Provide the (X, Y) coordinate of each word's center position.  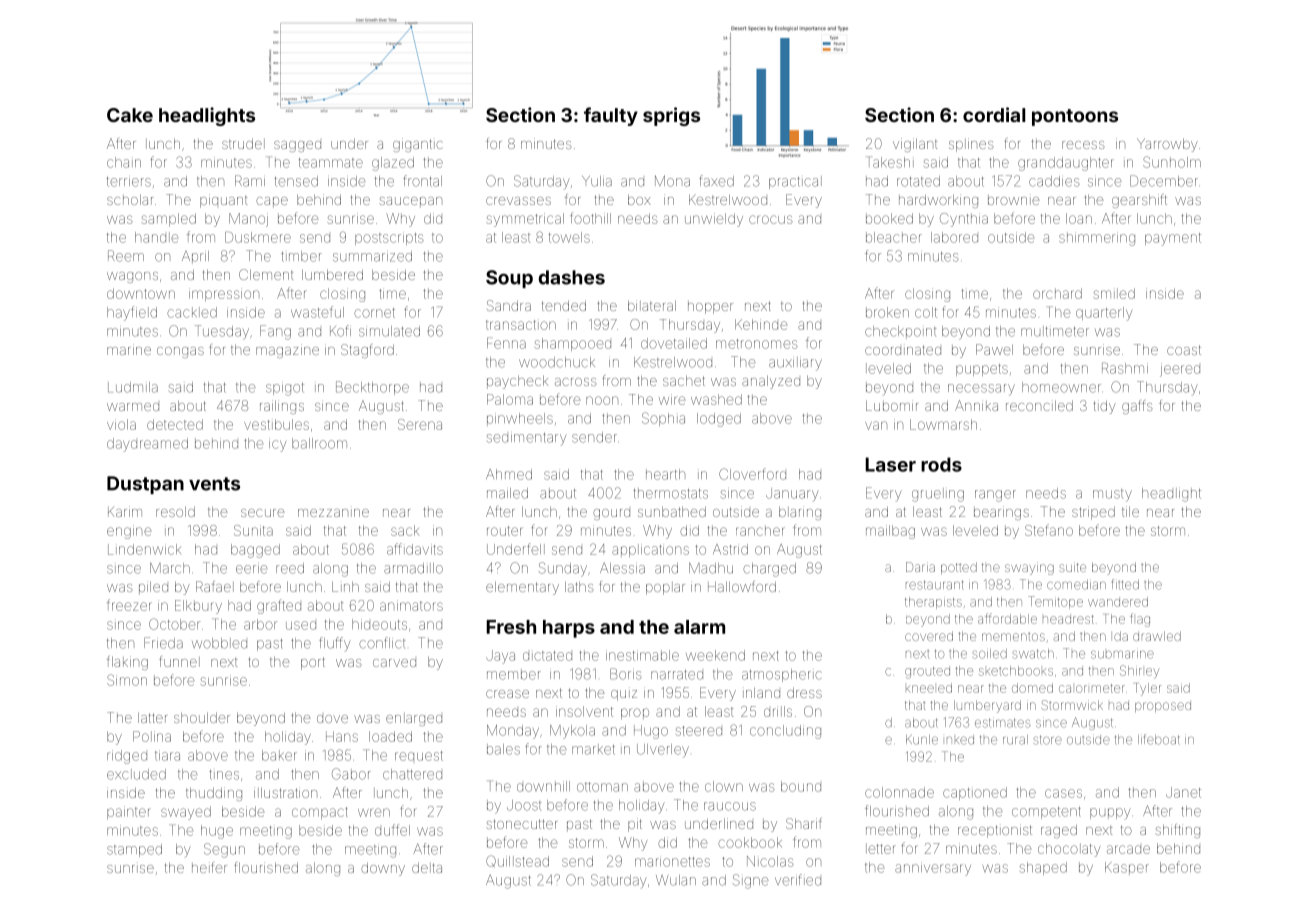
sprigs (671, 116)
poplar (665, 588)
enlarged (414, 719)
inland (761, 693)
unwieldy (714, 220)
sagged (297, 146)
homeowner (1061, 387)
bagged (255, 551)
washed (716, 399)
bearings (1001, 513)
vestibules (276, 424)
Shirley (1139, 672)
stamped (134, 850)
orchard (1057, 293)
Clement (266, 274)
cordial (994, 114)
